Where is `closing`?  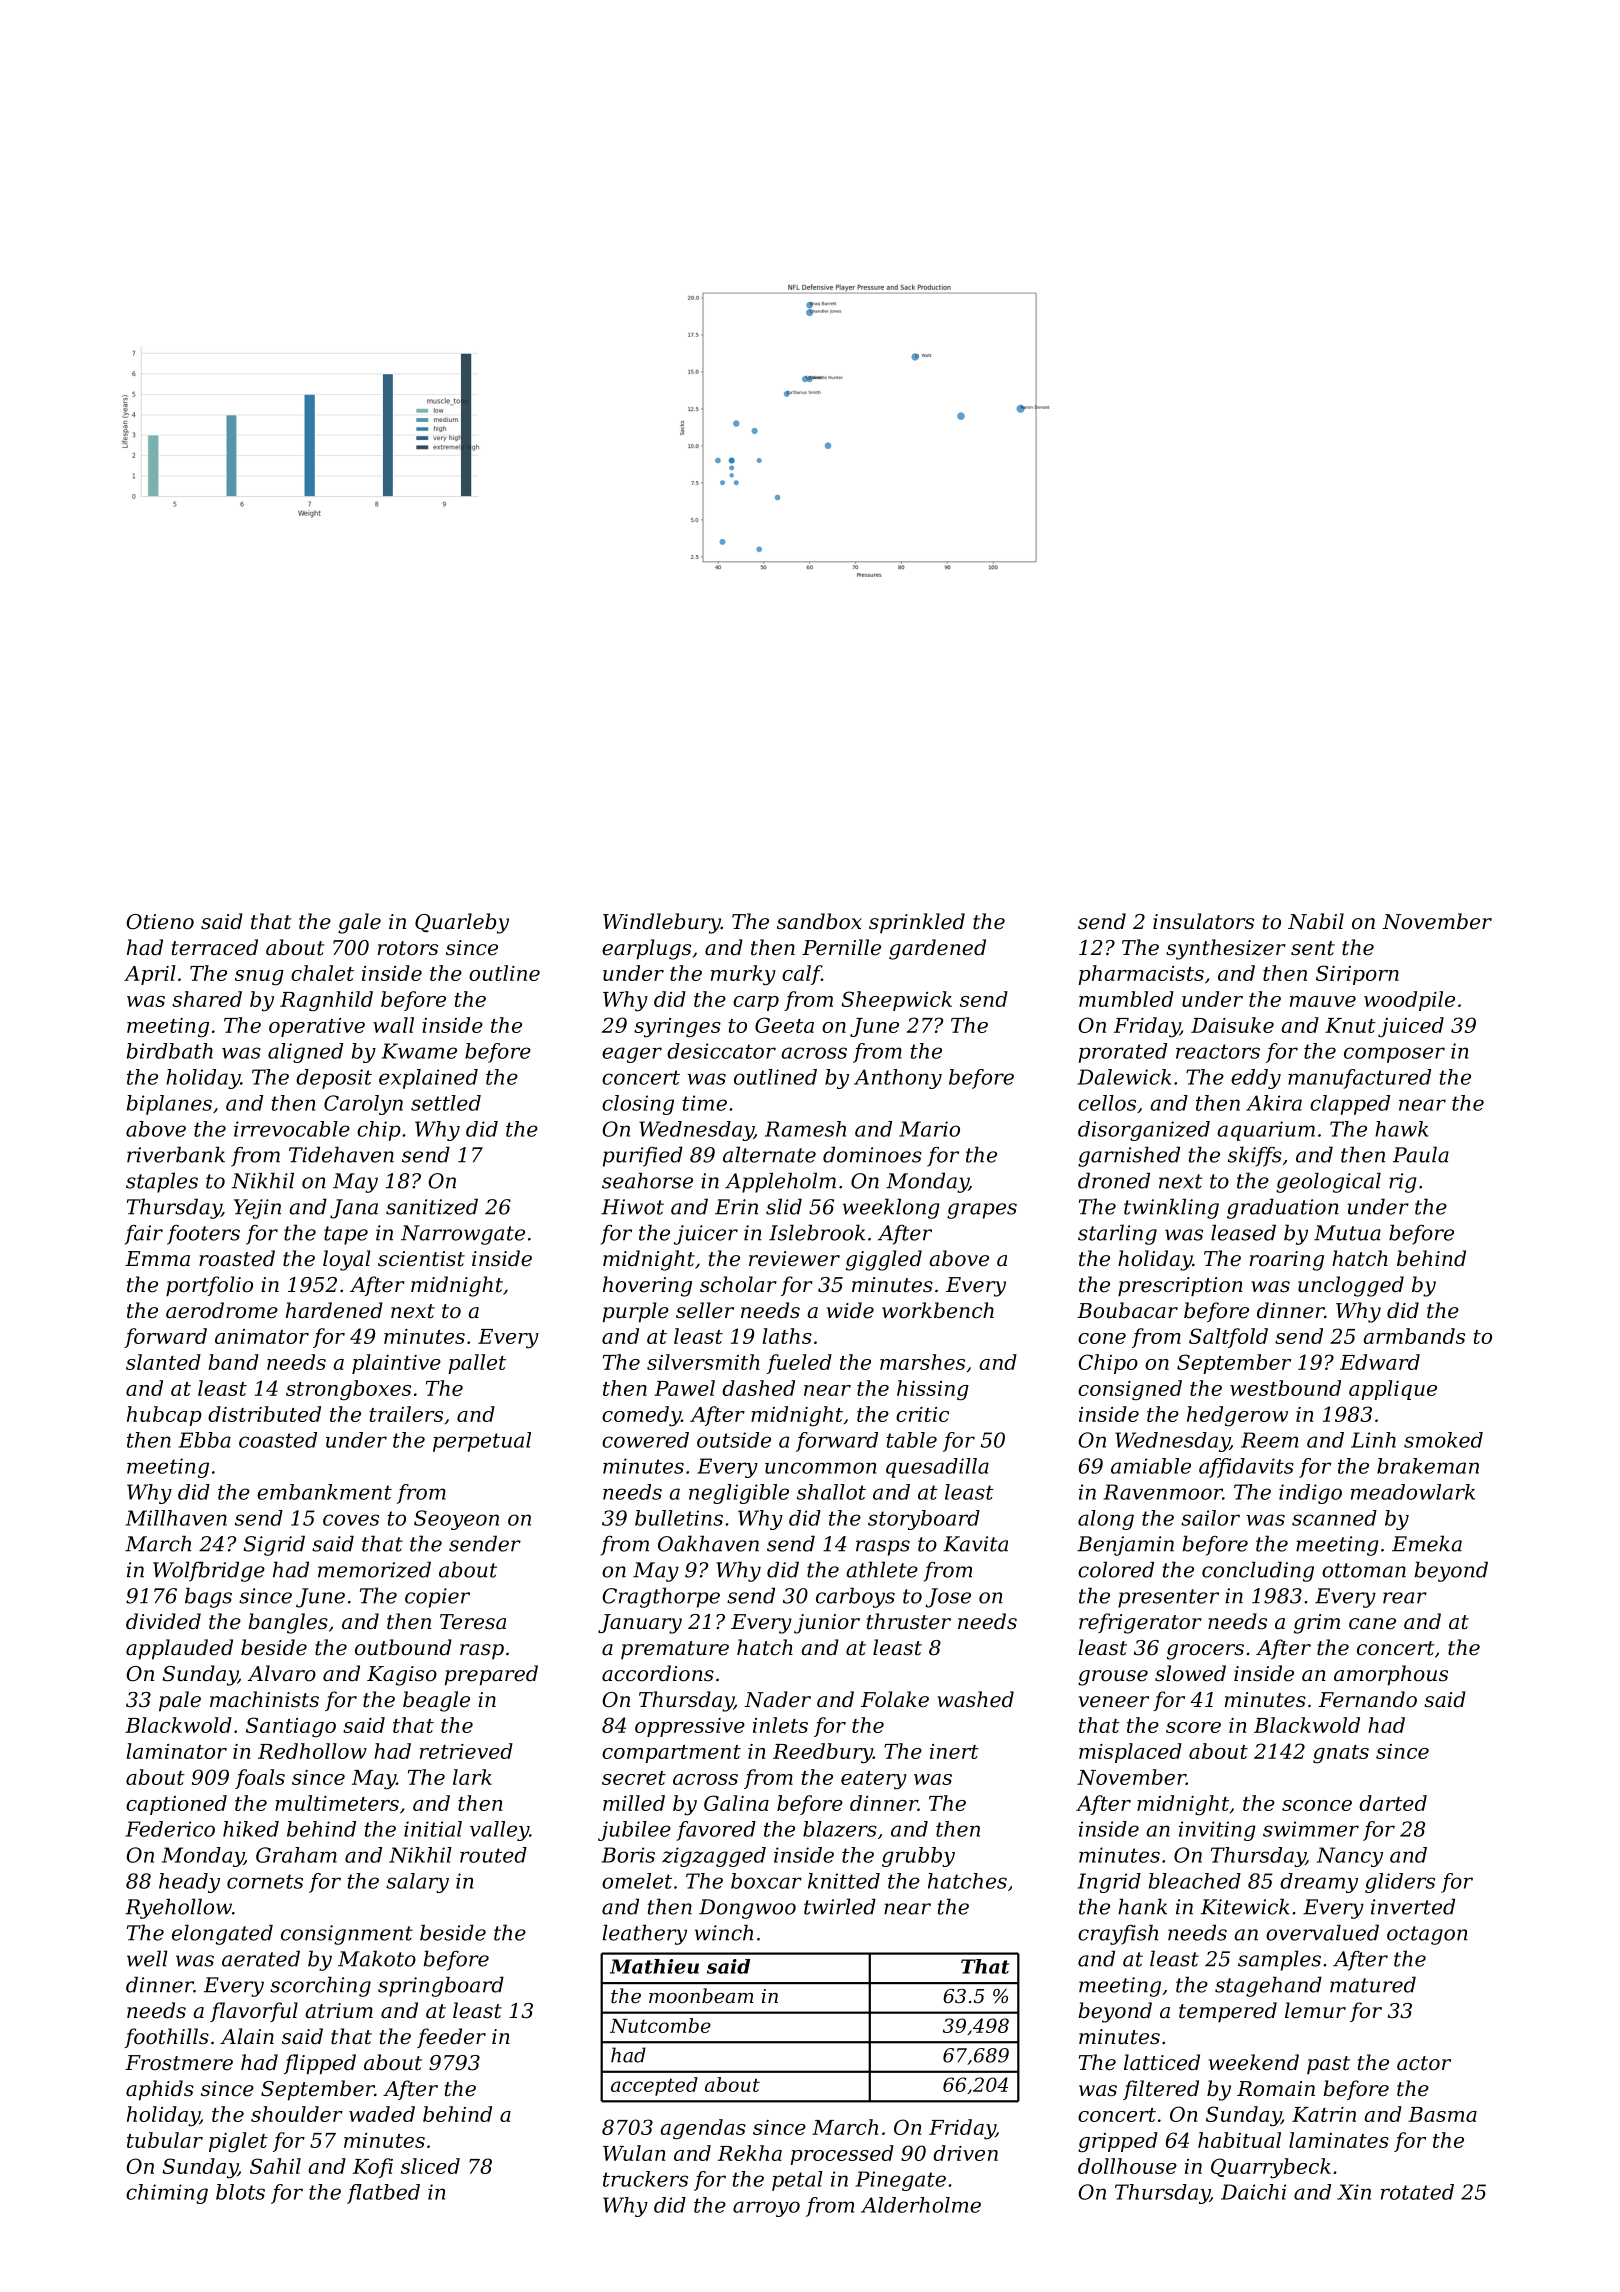
closing is located at coordinates (638, 1105).
